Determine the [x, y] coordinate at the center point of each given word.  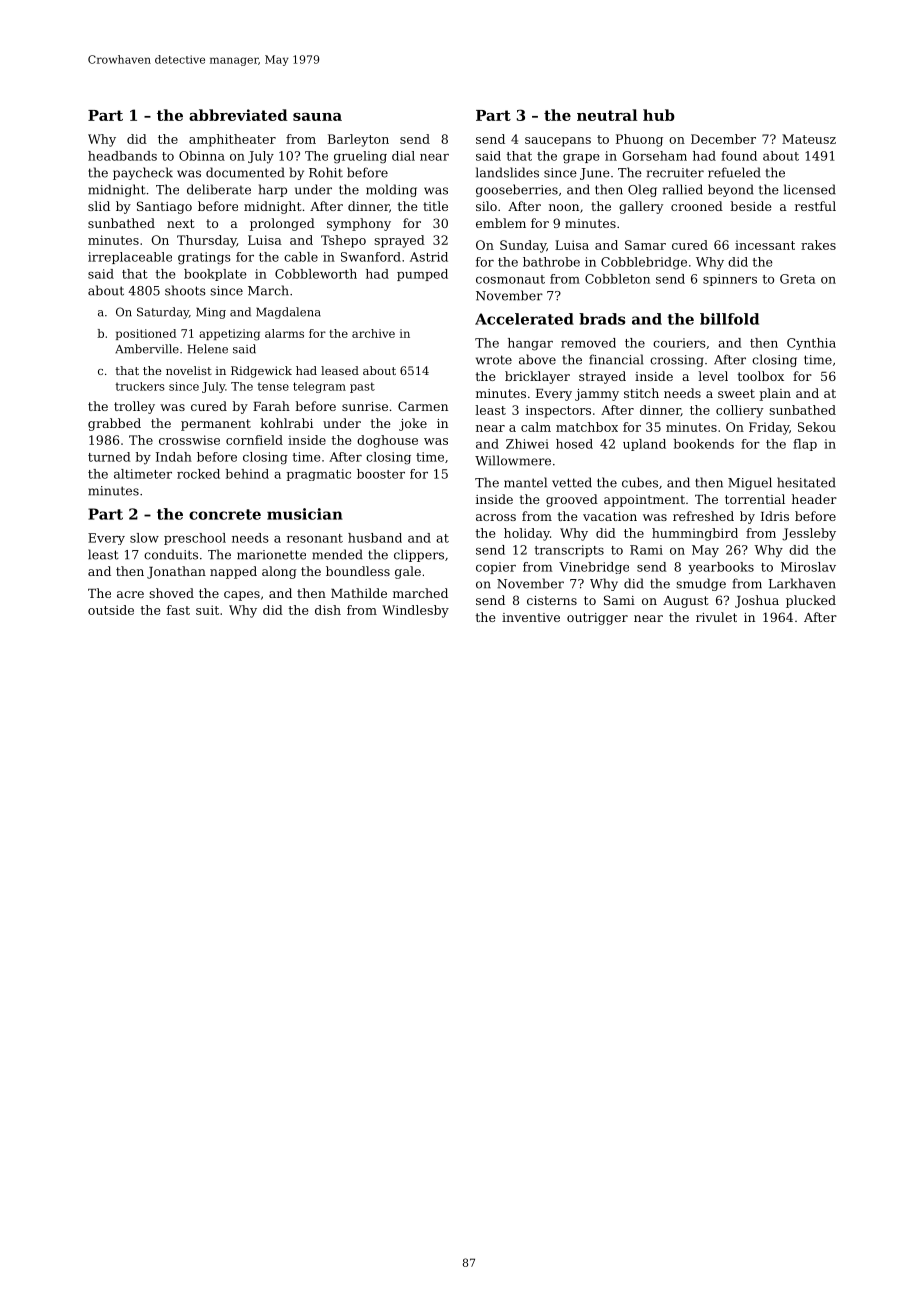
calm [536, 427]
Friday [769, 428]
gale [408, 572]
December [723, 139]
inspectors [558, 411]
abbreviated [238, 115]
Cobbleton [617, 279]
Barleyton [358, 140]
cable [301, 257]
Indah [174, 457]
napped [233, 572]
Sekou [817, 427]
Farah [271, 406]
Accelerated [524, 319]
